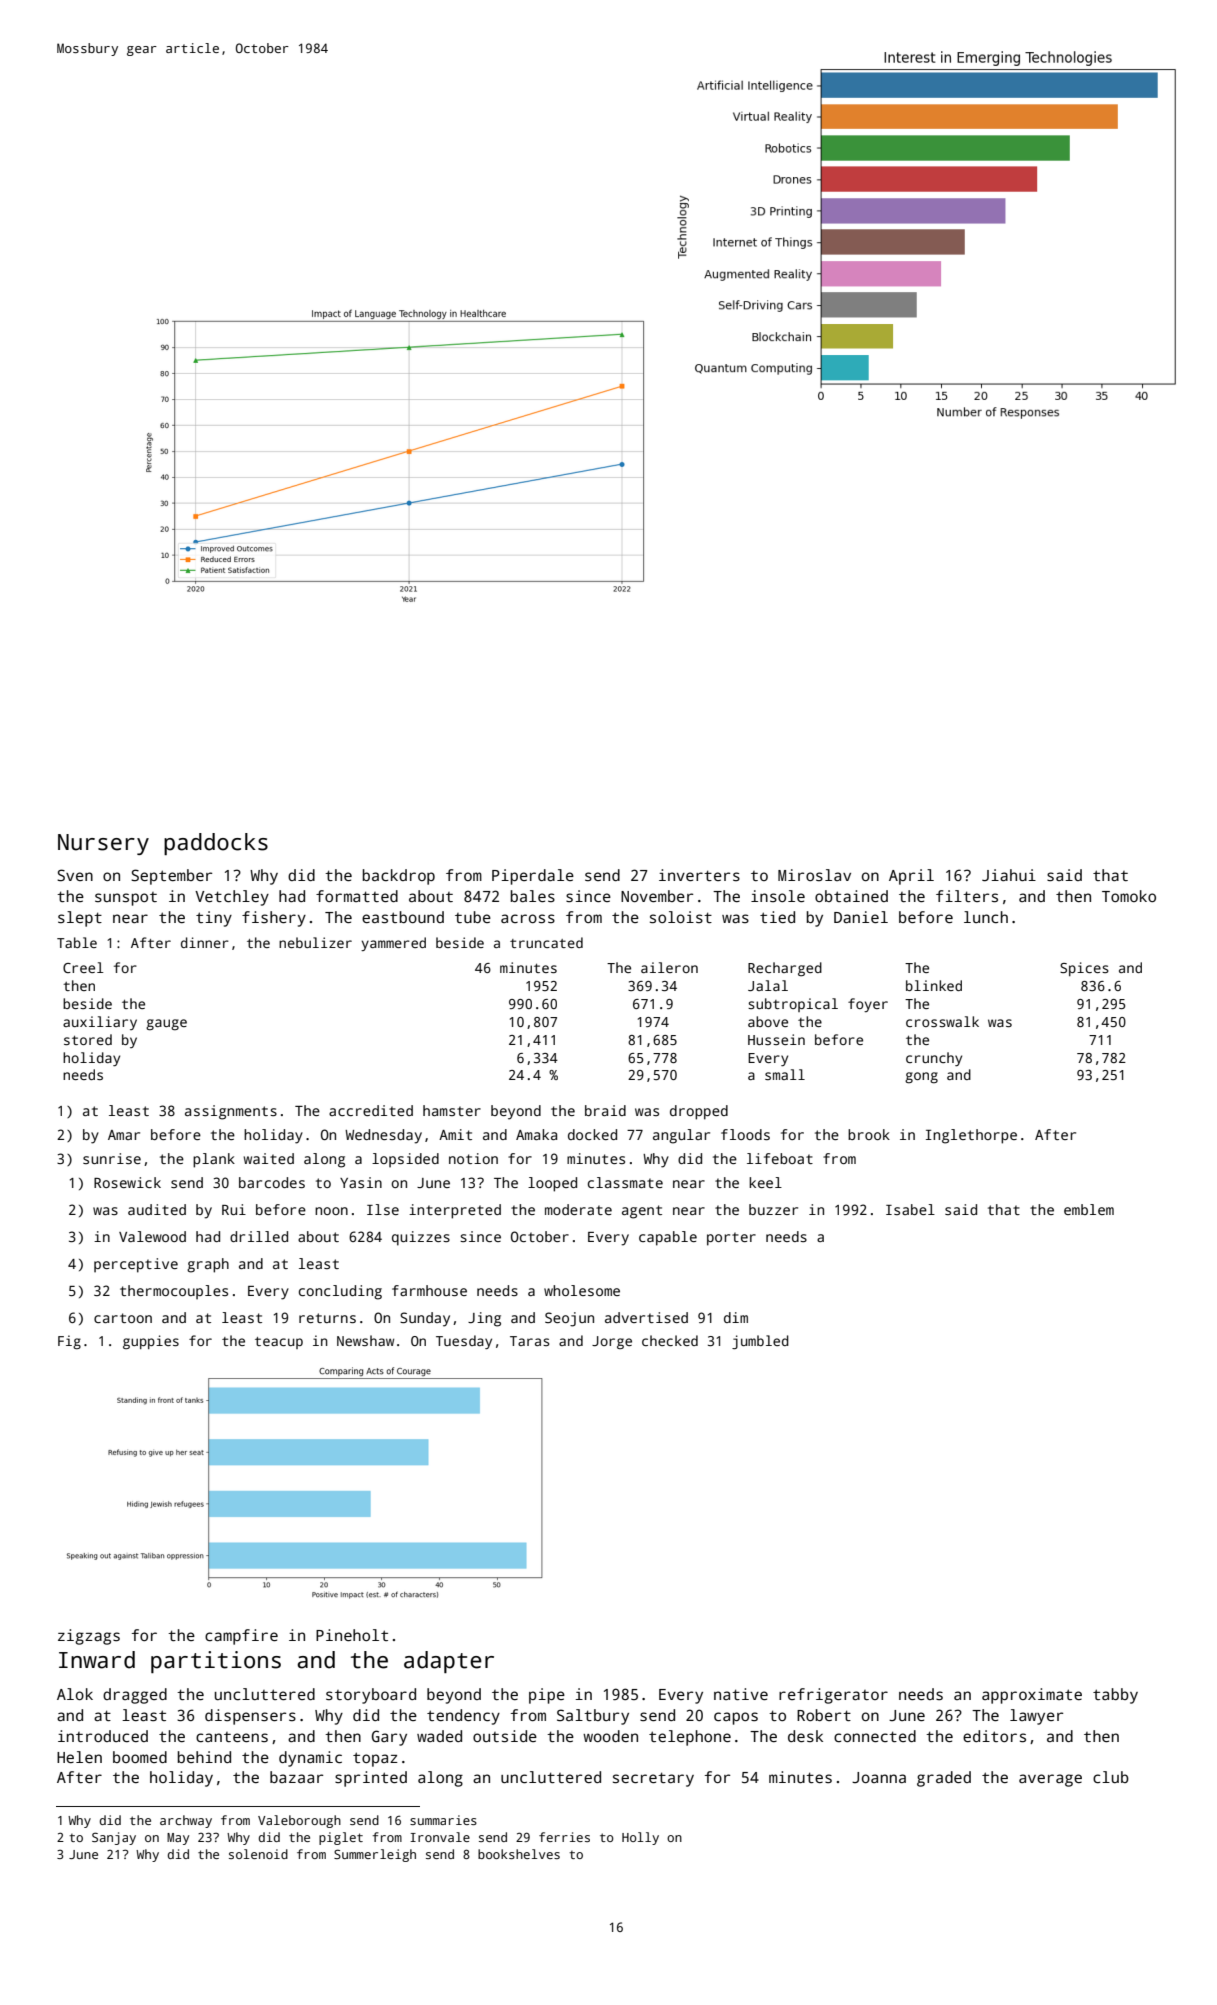 This image has height=2005, width=1217. Describe the element at coordinates (861, 917) in the image. I see `Daniel` at that location.
